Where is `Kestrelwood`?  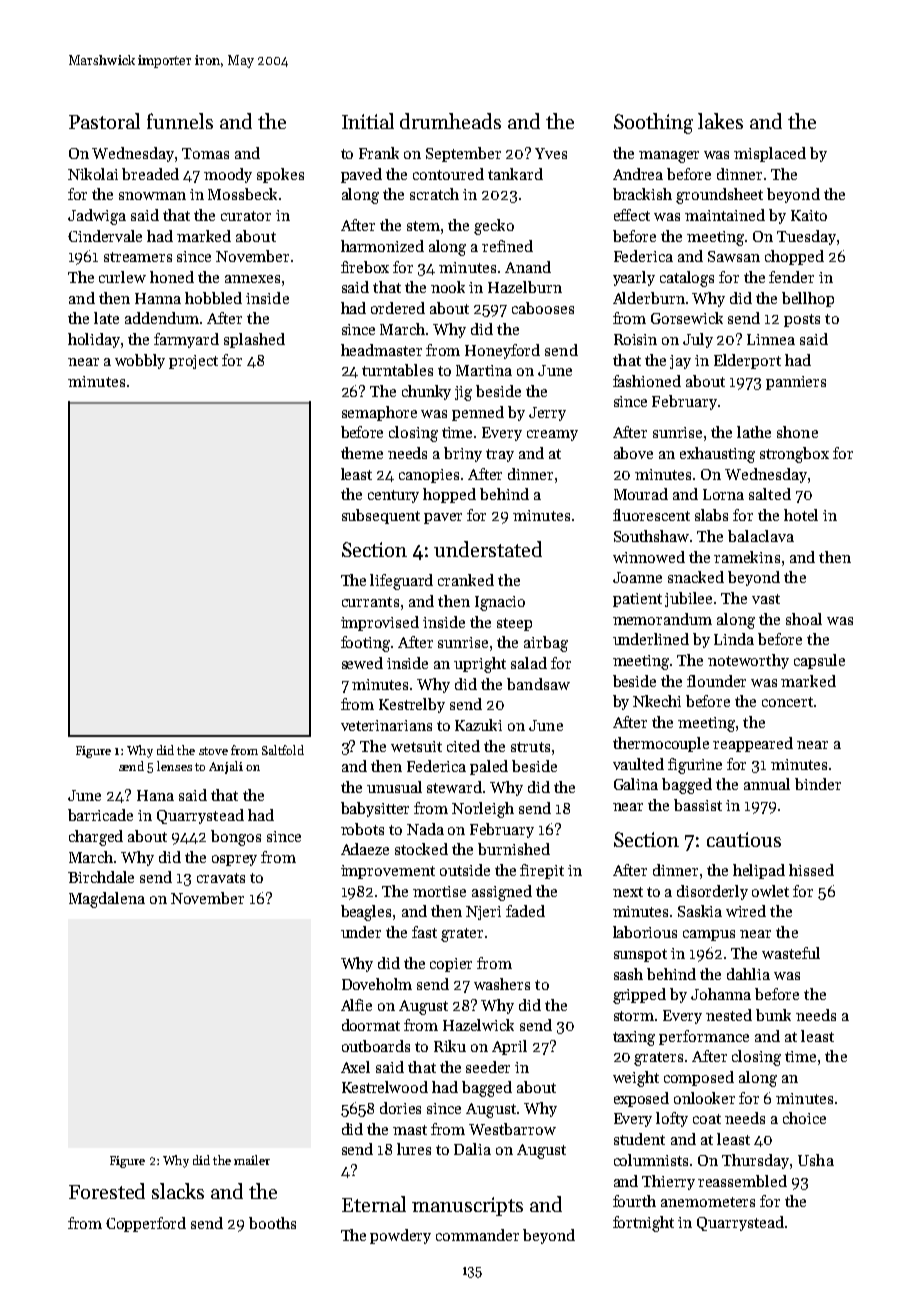
Kestrelwood is located at coordinates (385, 1087).
